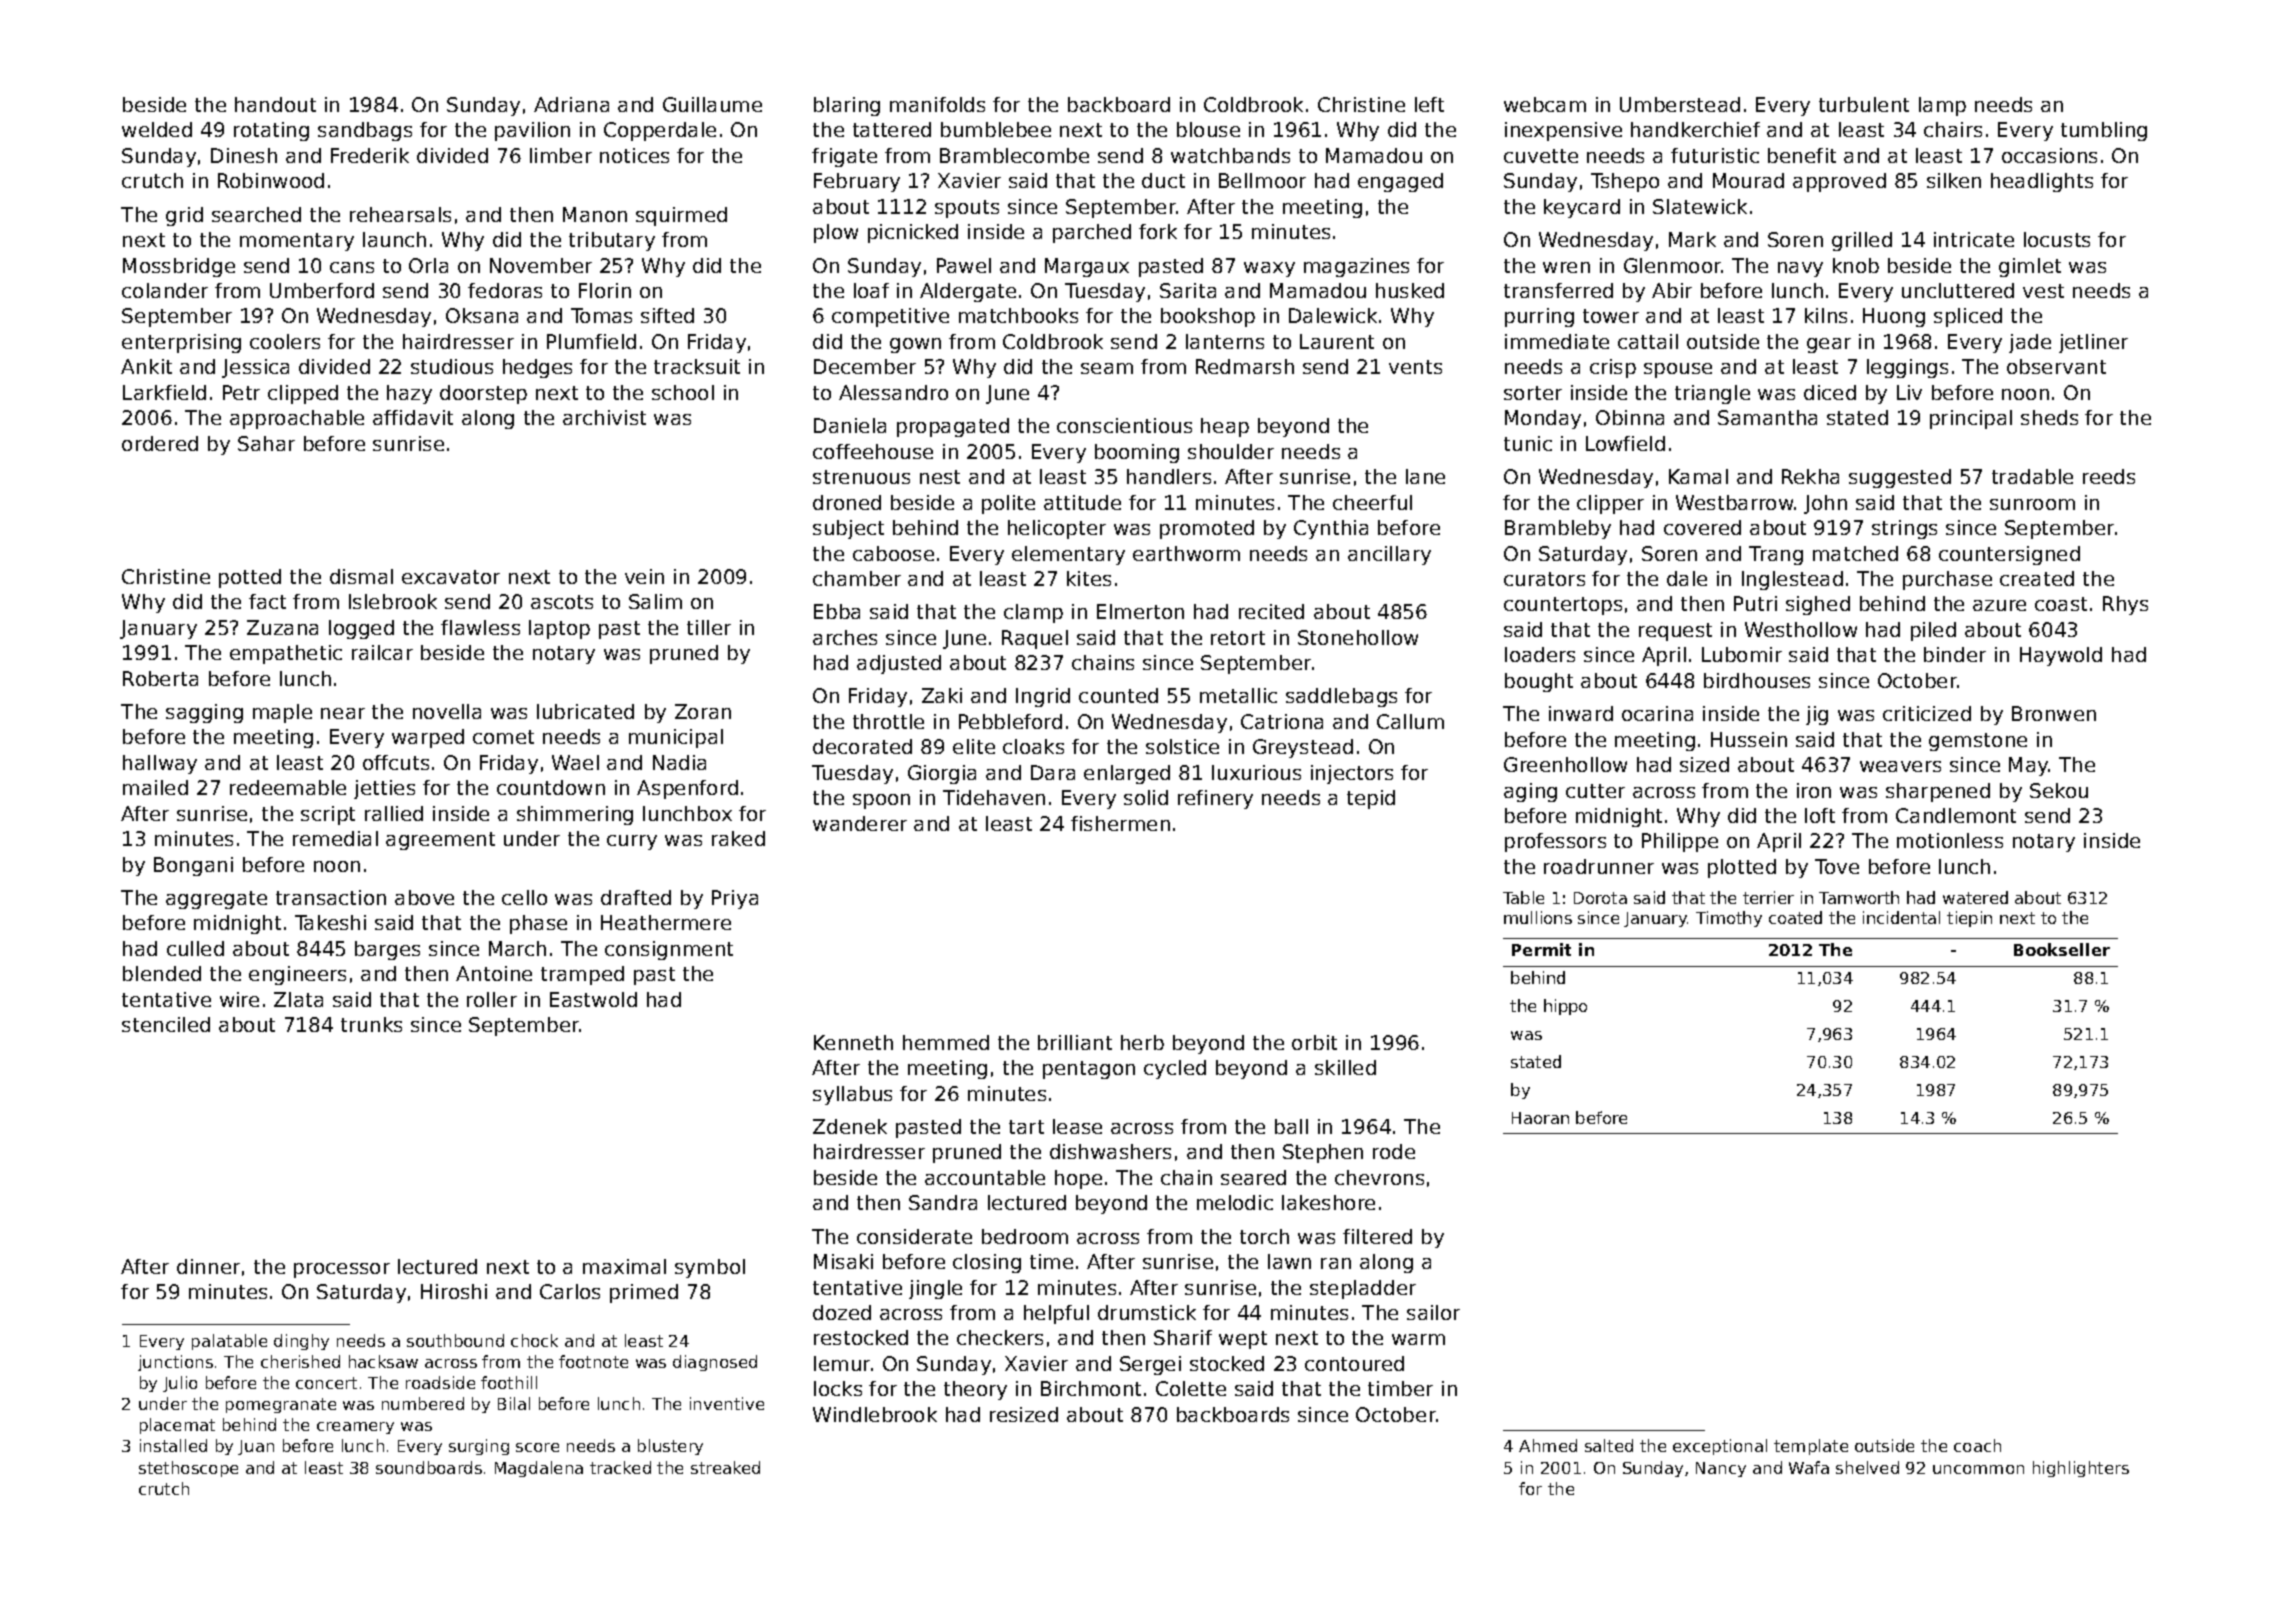 This screenshot has height=1609, width=2276. Describe the element at coordinates (1969, 919) in the screenshot. I see `tiepin` at that location.
